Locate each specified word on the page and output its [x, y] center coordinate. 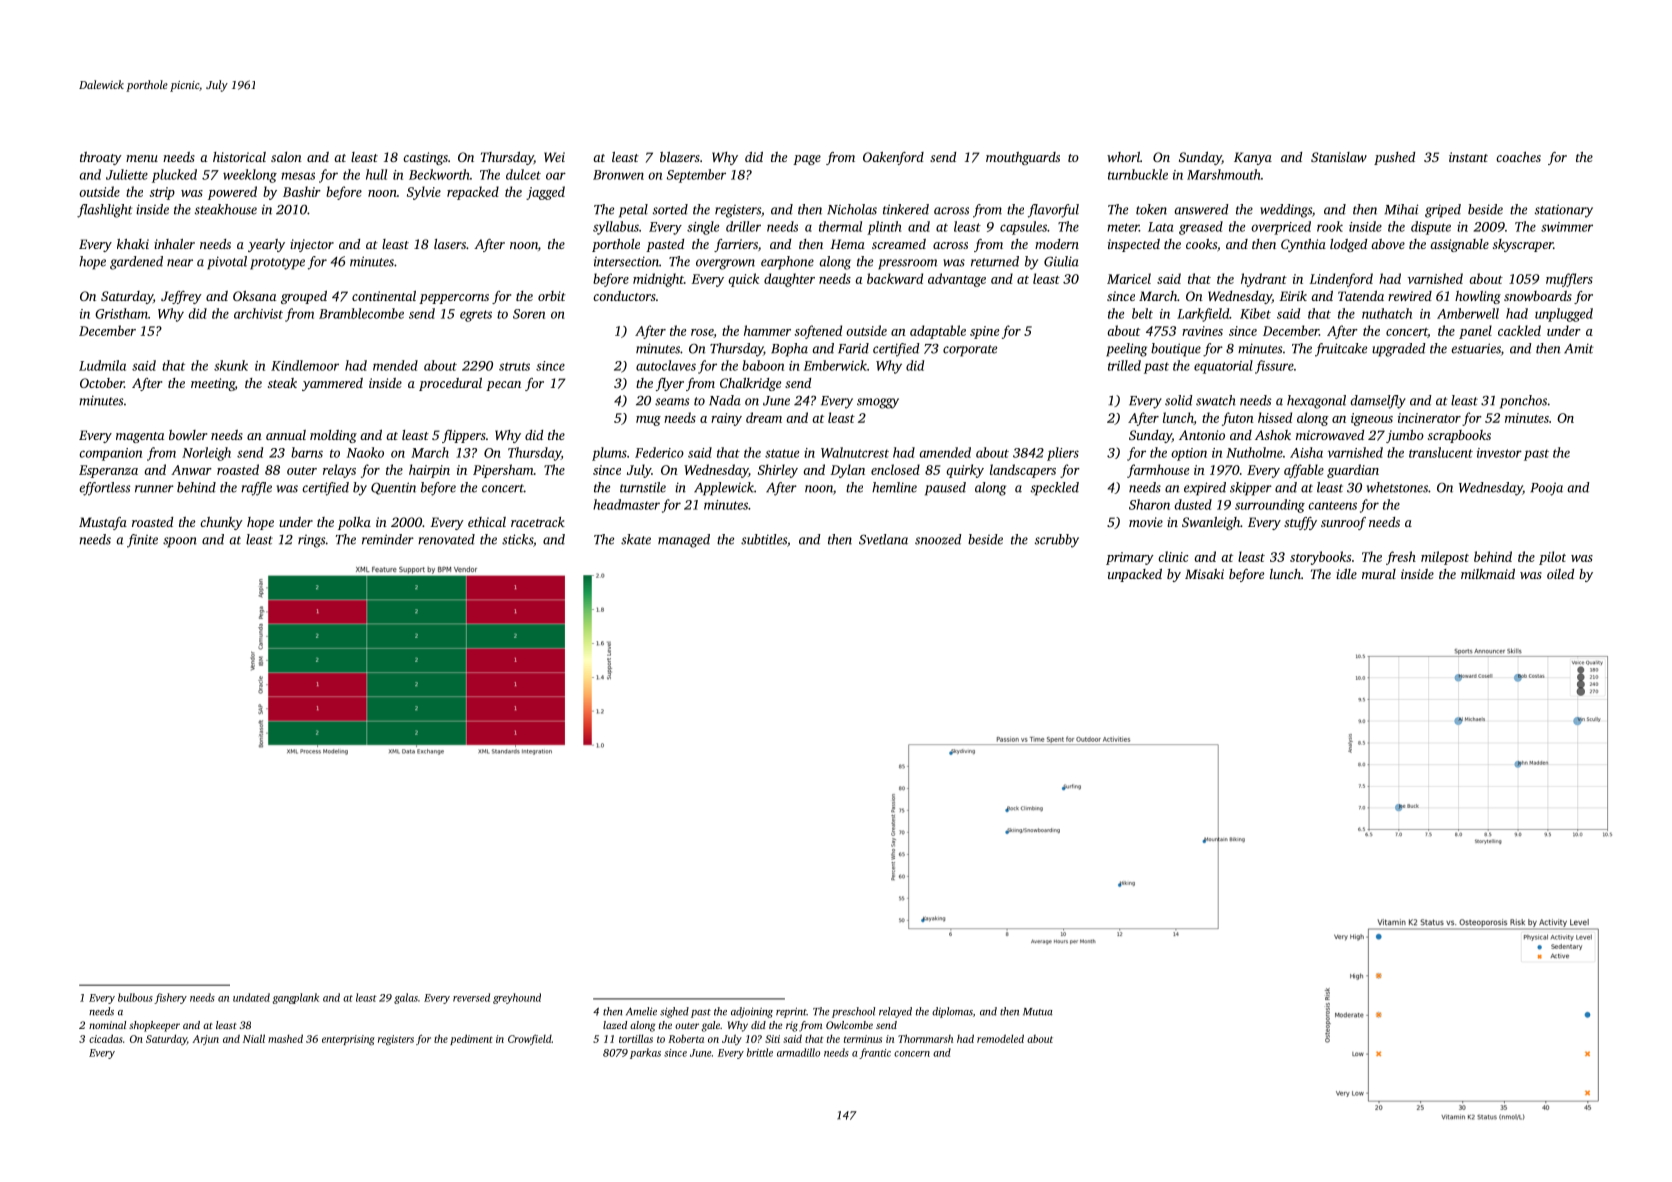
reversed [471, 997]
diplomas [952, 1012]
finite [142, 541]
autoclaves [666, 365]
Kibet [1255, 313]
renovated [446, 539]
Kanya [1253, 158]
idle [1346, 574]
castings [425, 158]
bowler [188, 435]
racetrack [538, 522]
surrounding [1270, 506]
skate [636, 539]
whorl [1123, 157]
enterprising [348, 1040]
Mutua [1037, 1012]
